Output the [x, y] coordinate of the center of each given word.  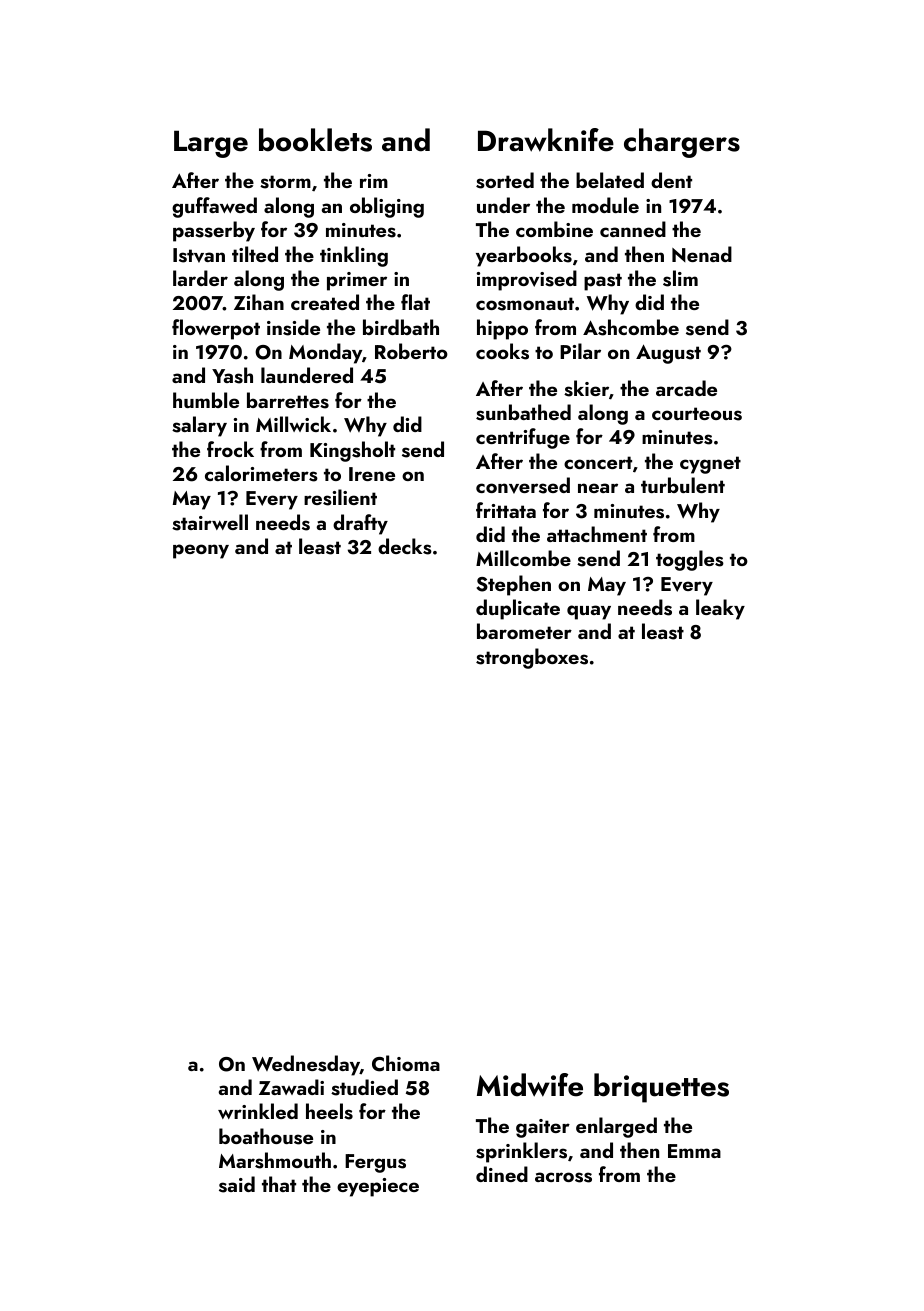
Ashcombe [631, 327]
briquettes [661, 1088]
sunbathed [523, 412]
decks [405, 546]
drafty [360, 524]
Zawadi [291, 1087]
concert [598, 462]
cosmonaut [525, 304]
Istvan [199, 255]
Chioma [406, 1063]
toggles [690, 560]
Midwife [530, 1085]
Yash [232, 375]
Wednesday [306, 1065]
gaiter [543, 1128]
